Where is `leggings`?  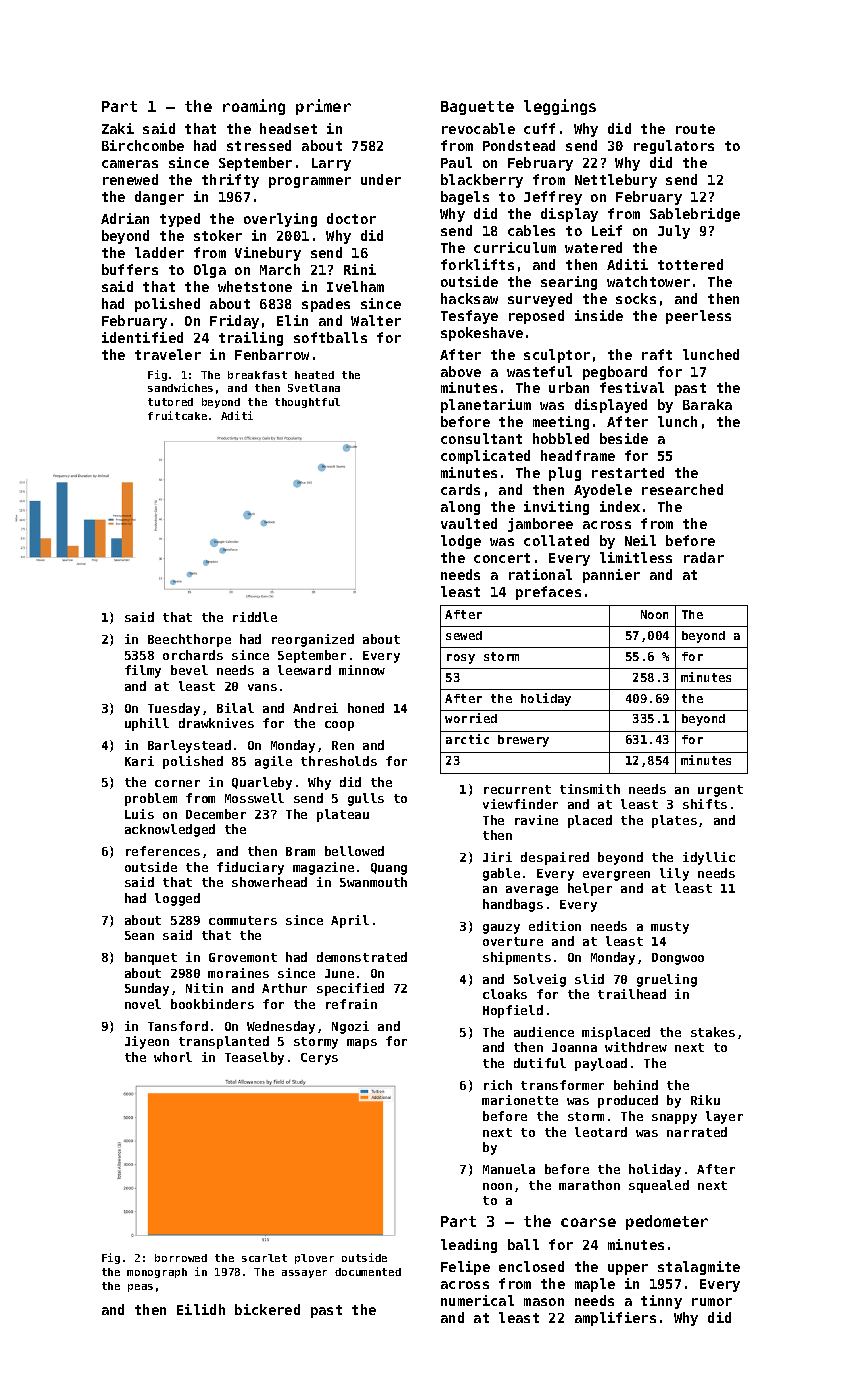 leggings is located at coordinates (560, 107).
